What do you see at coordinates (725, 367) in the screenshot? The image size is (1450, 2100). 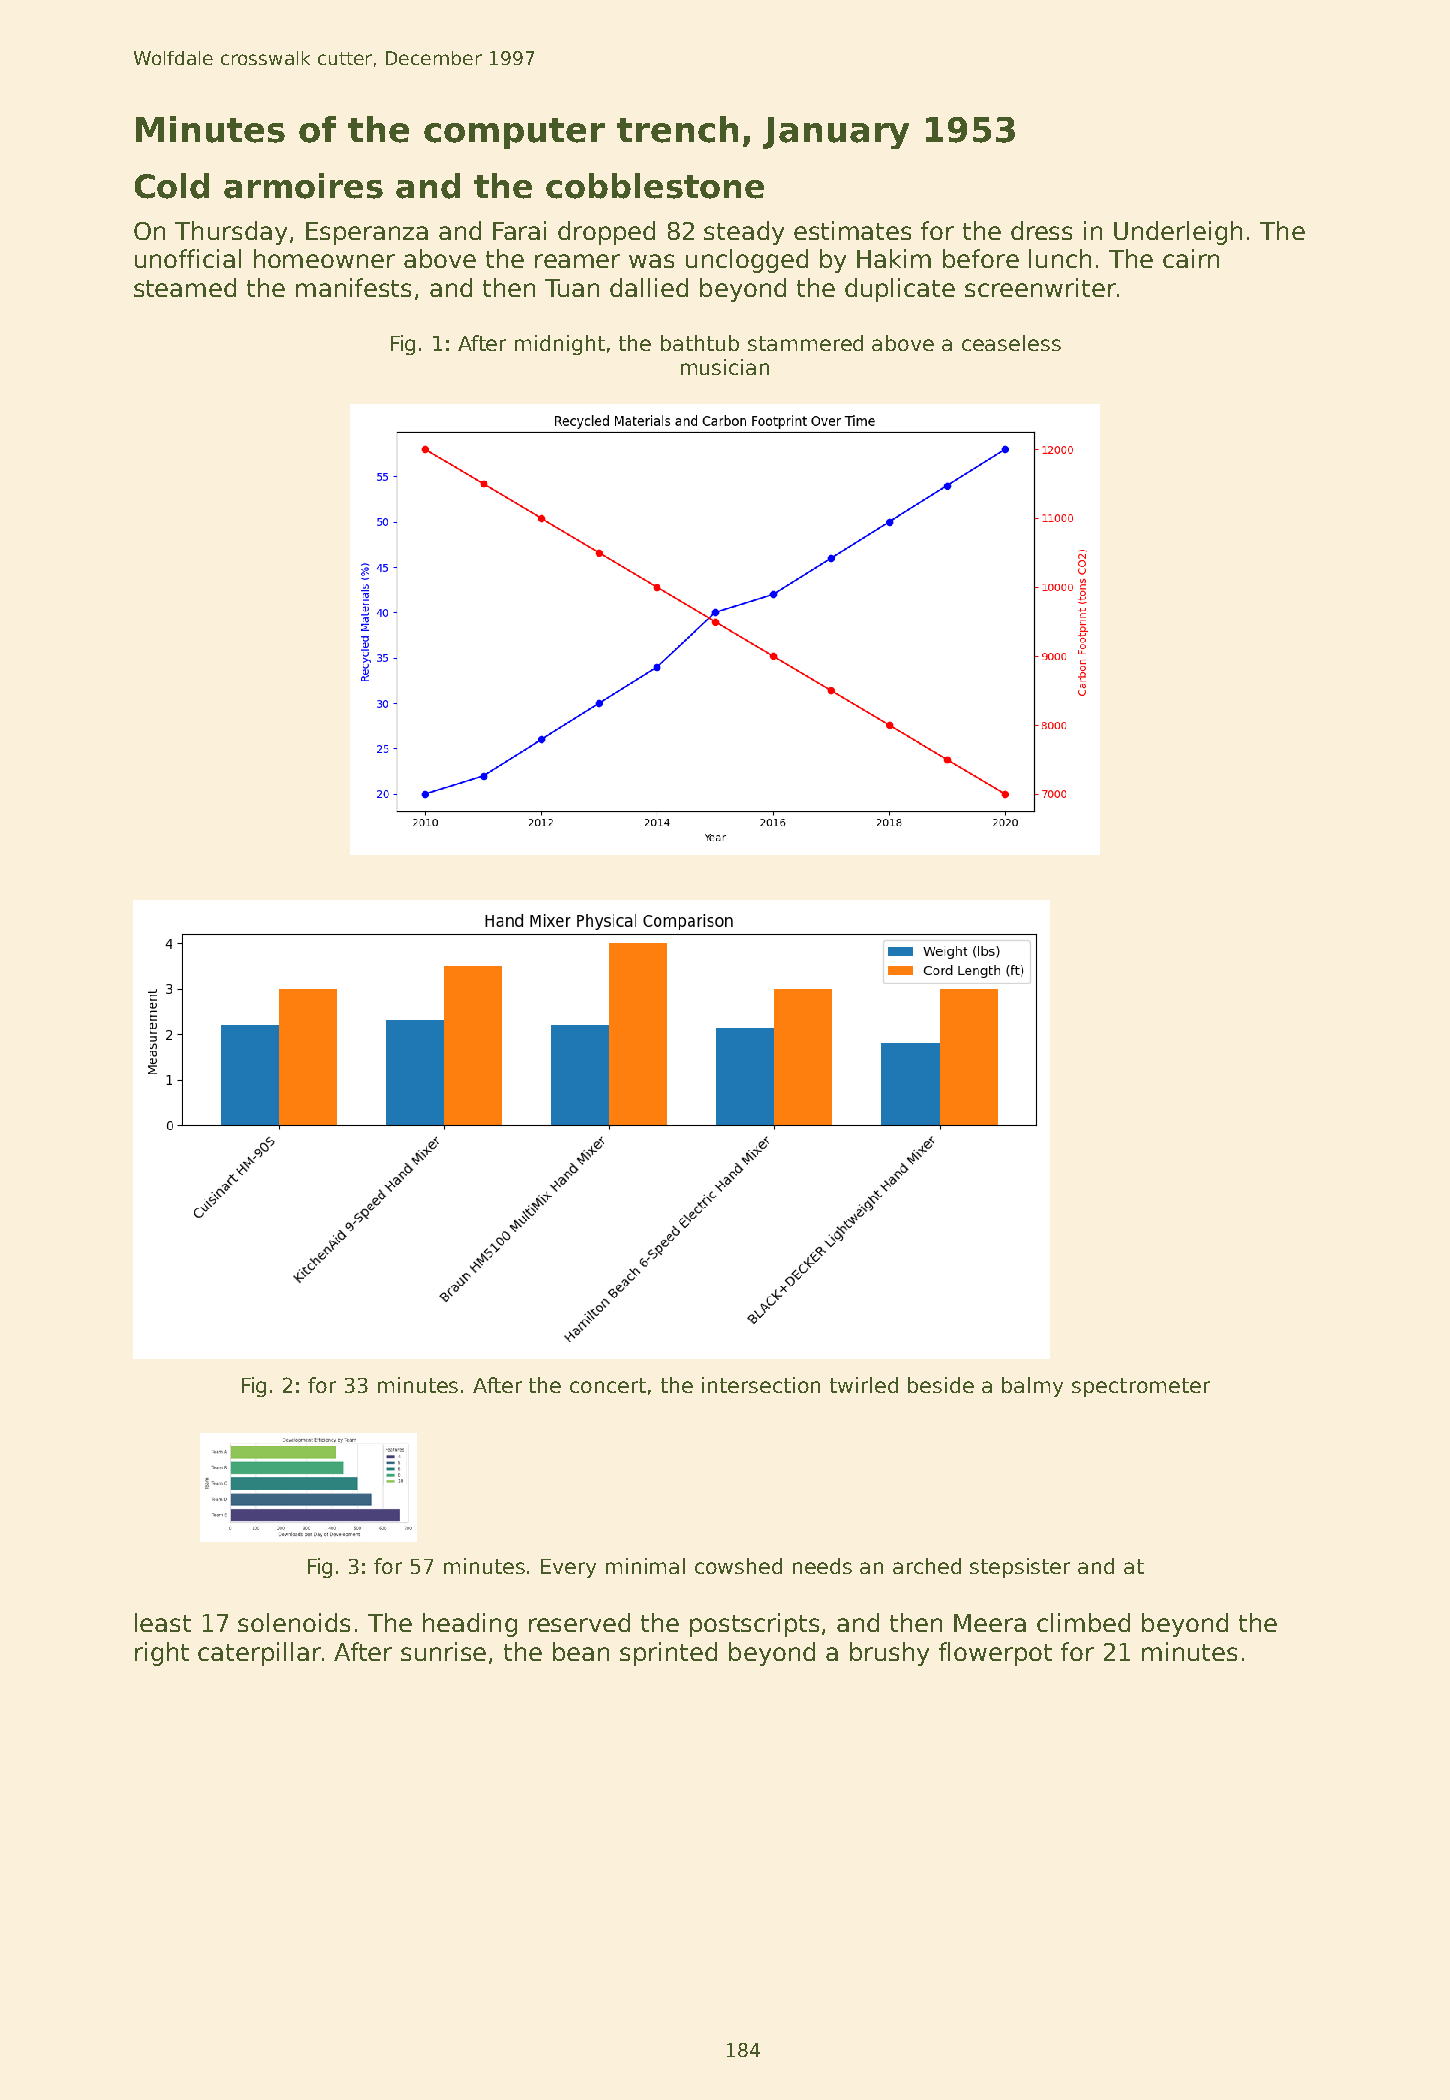 I see `musician` at bounding box center [725, 367].
